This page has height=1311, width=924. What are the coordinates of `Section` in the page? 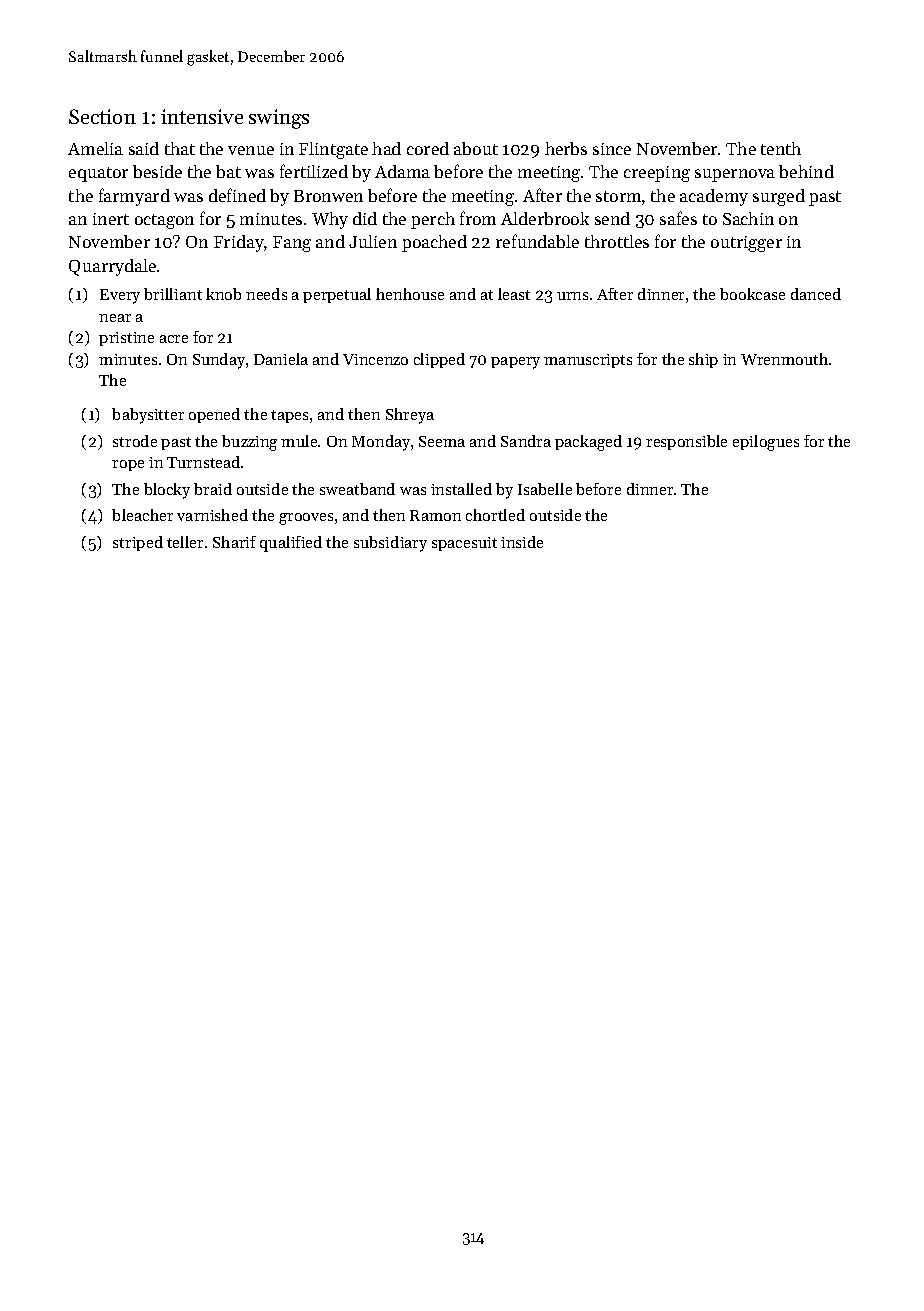 It's located at (102, 116).
